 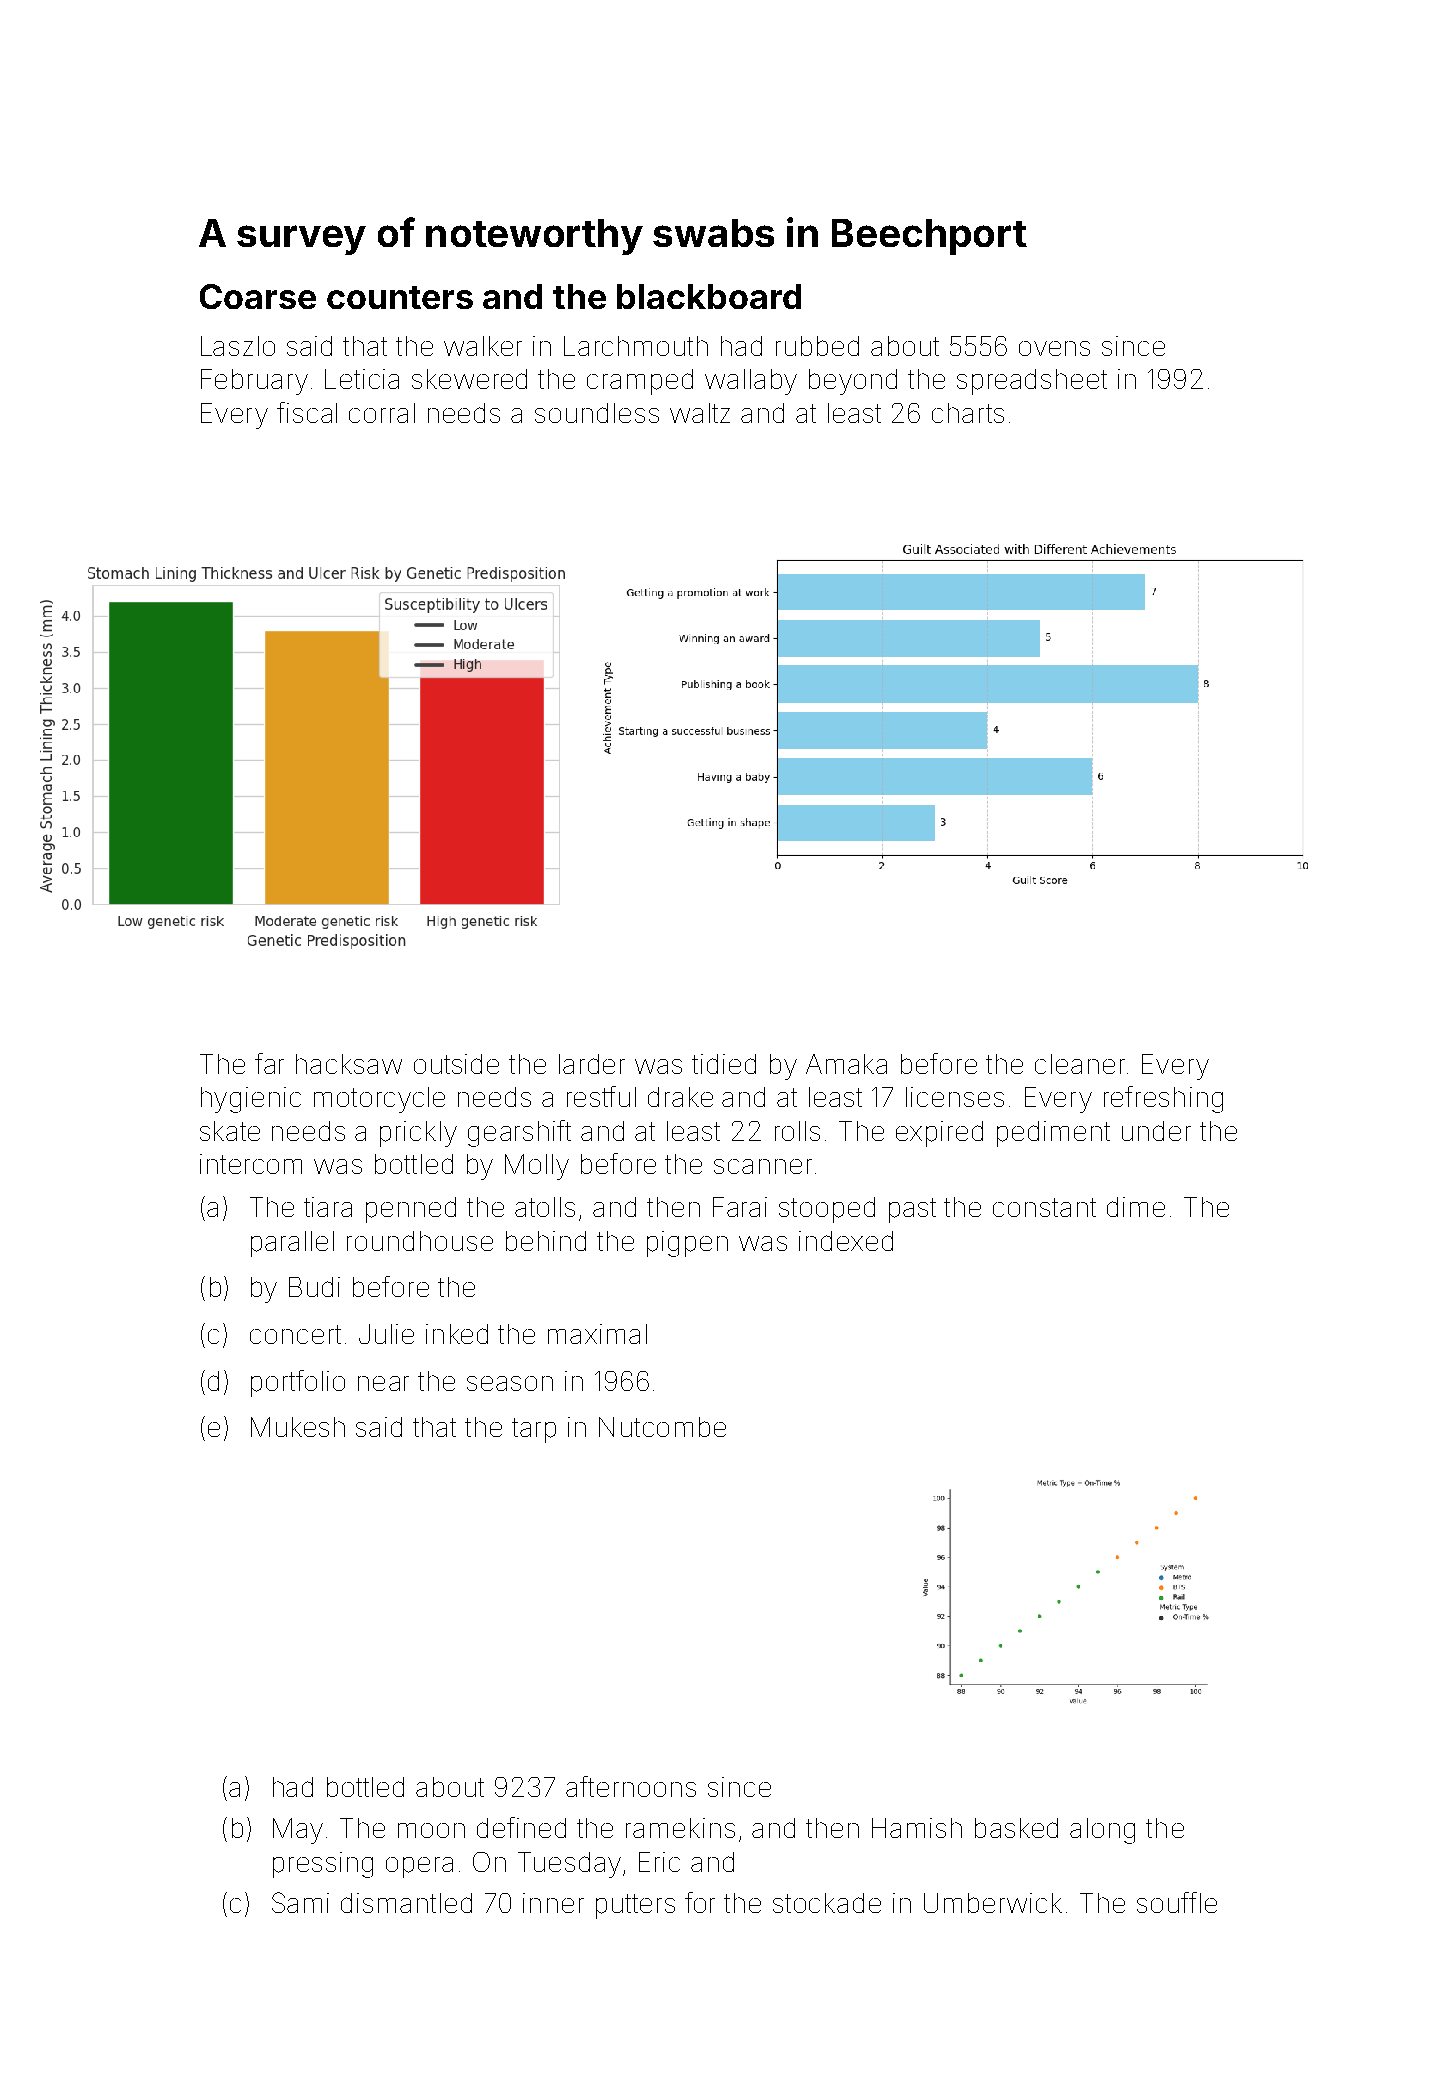 What do you see at coordinates (993, 1903) in the screenshot?
I see `Umberwick` at bounding box center [993, 1903].
